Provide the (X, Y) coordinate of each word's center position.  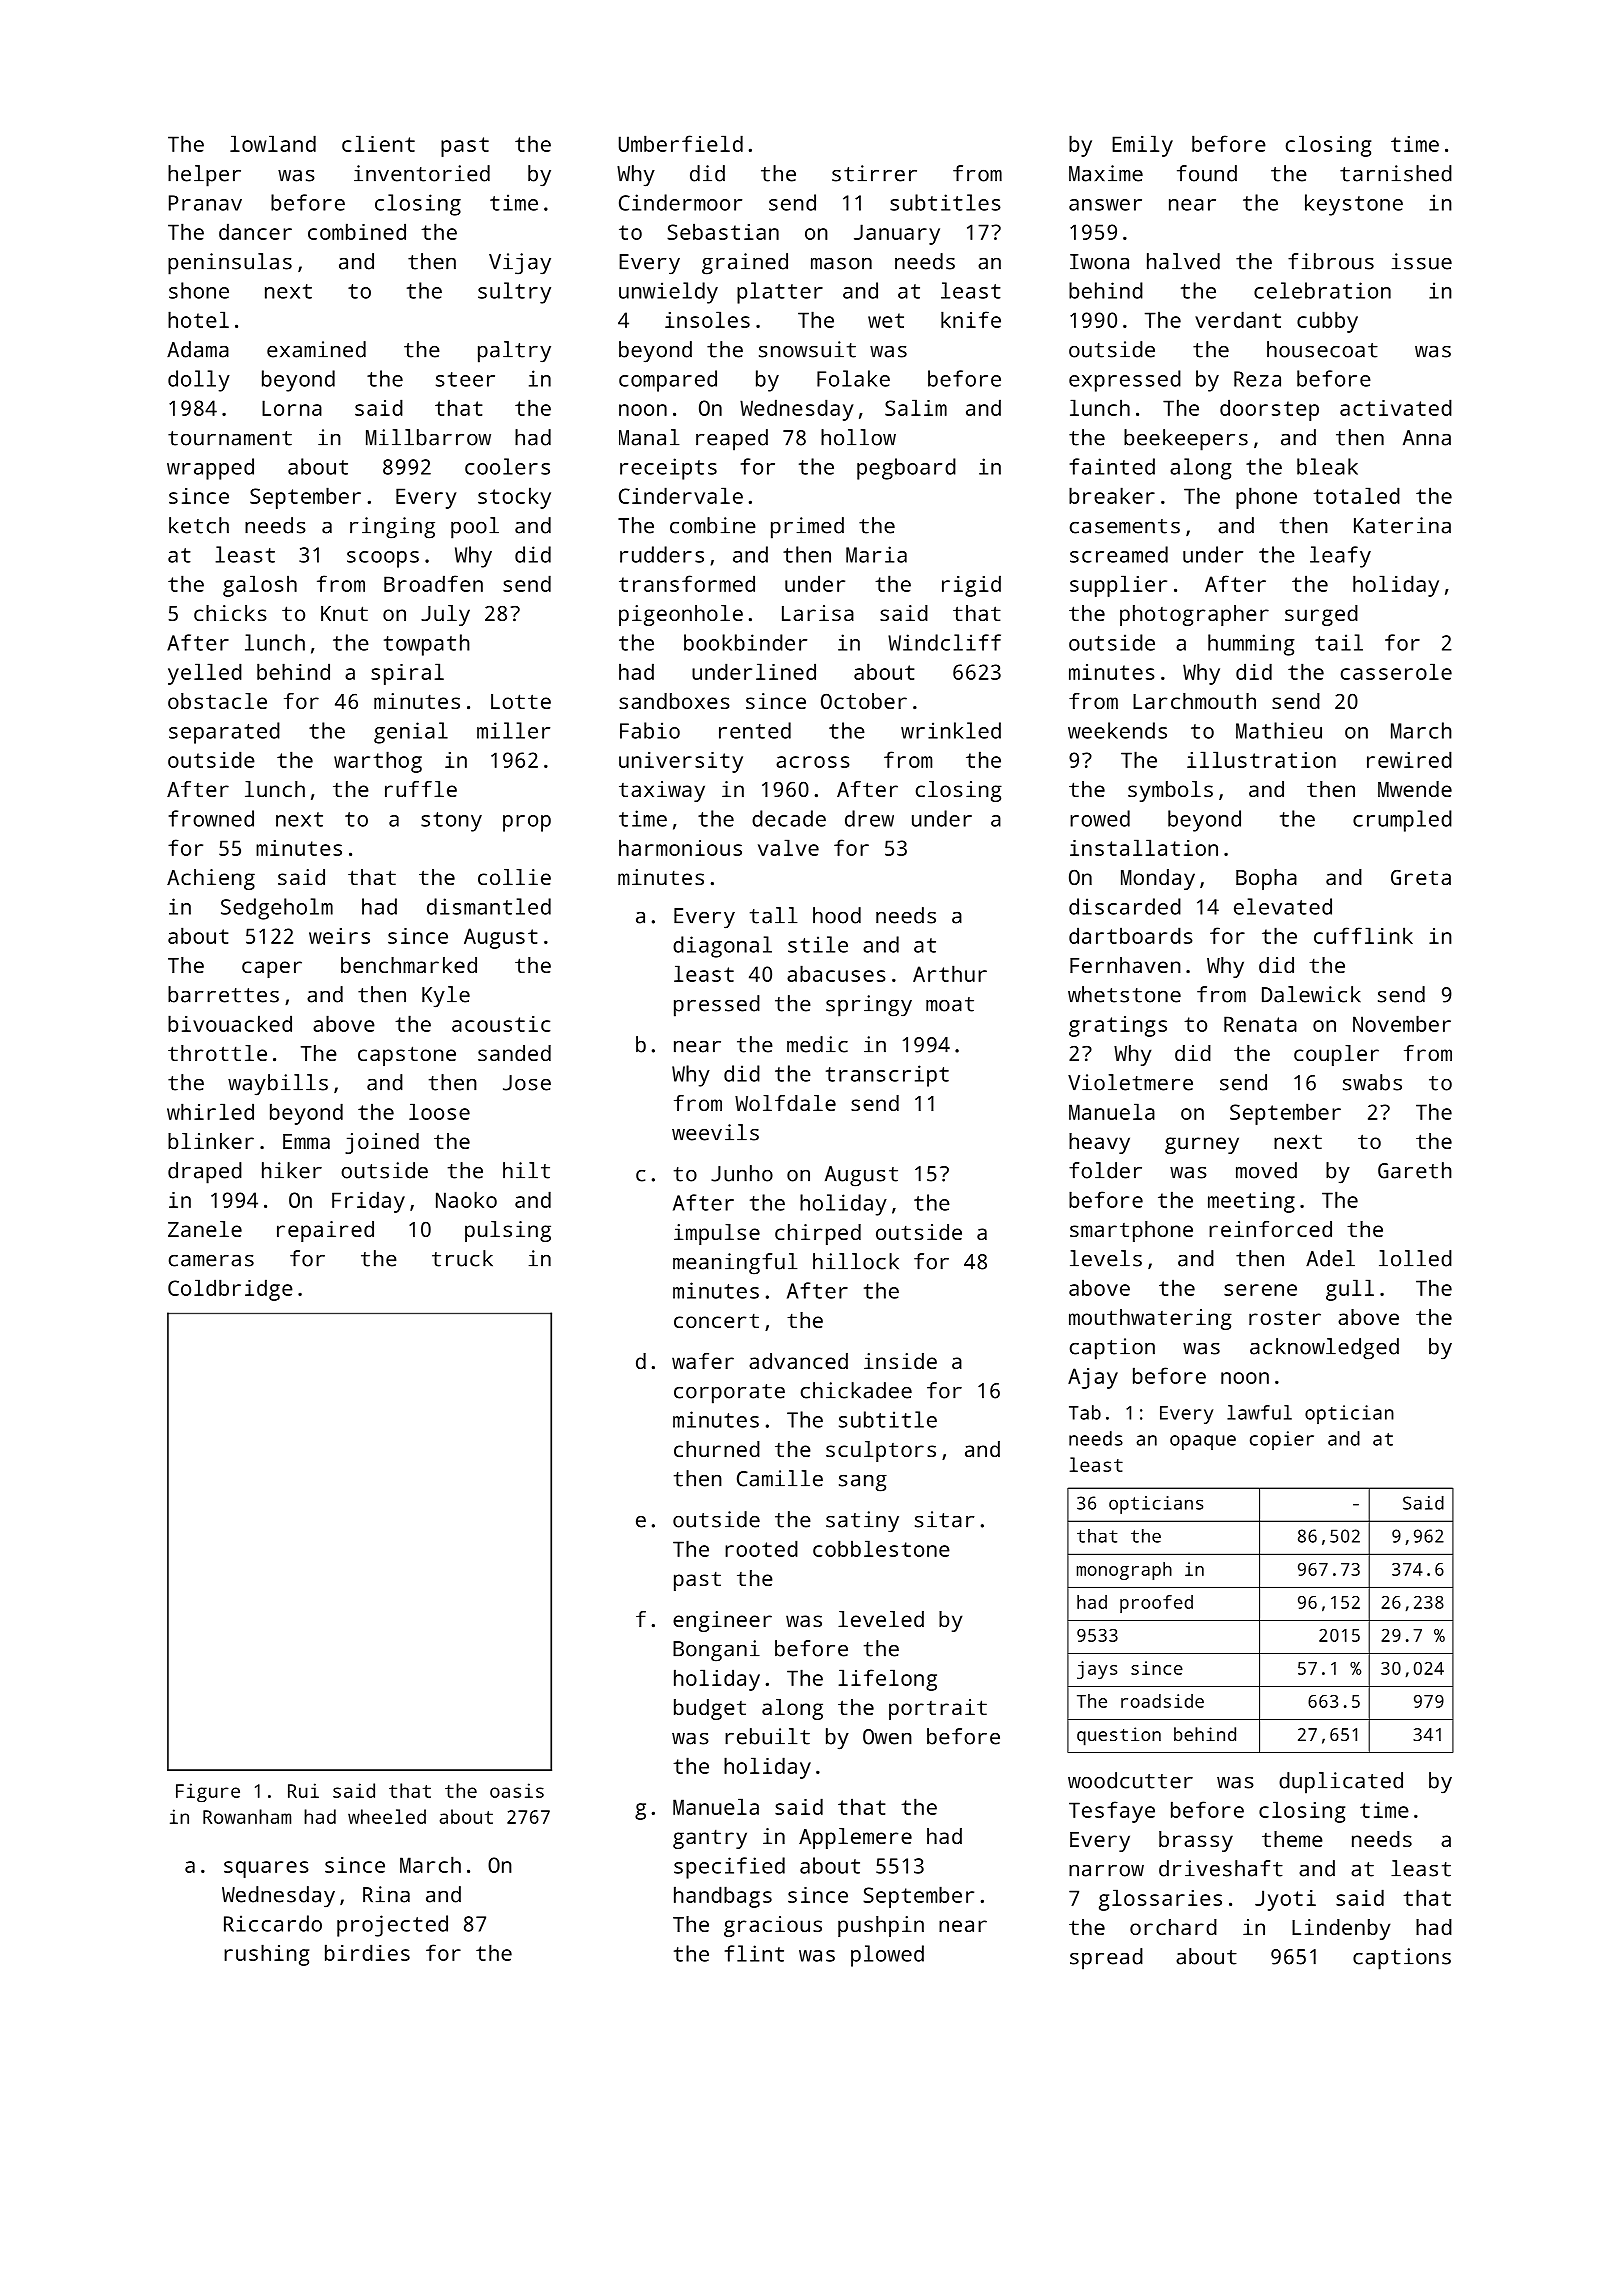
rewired (1409, 759)
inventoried (422, 173)
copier (1282, 1440)
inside (900, 1361)
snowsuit (807, 349)
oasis (517, 1790)
